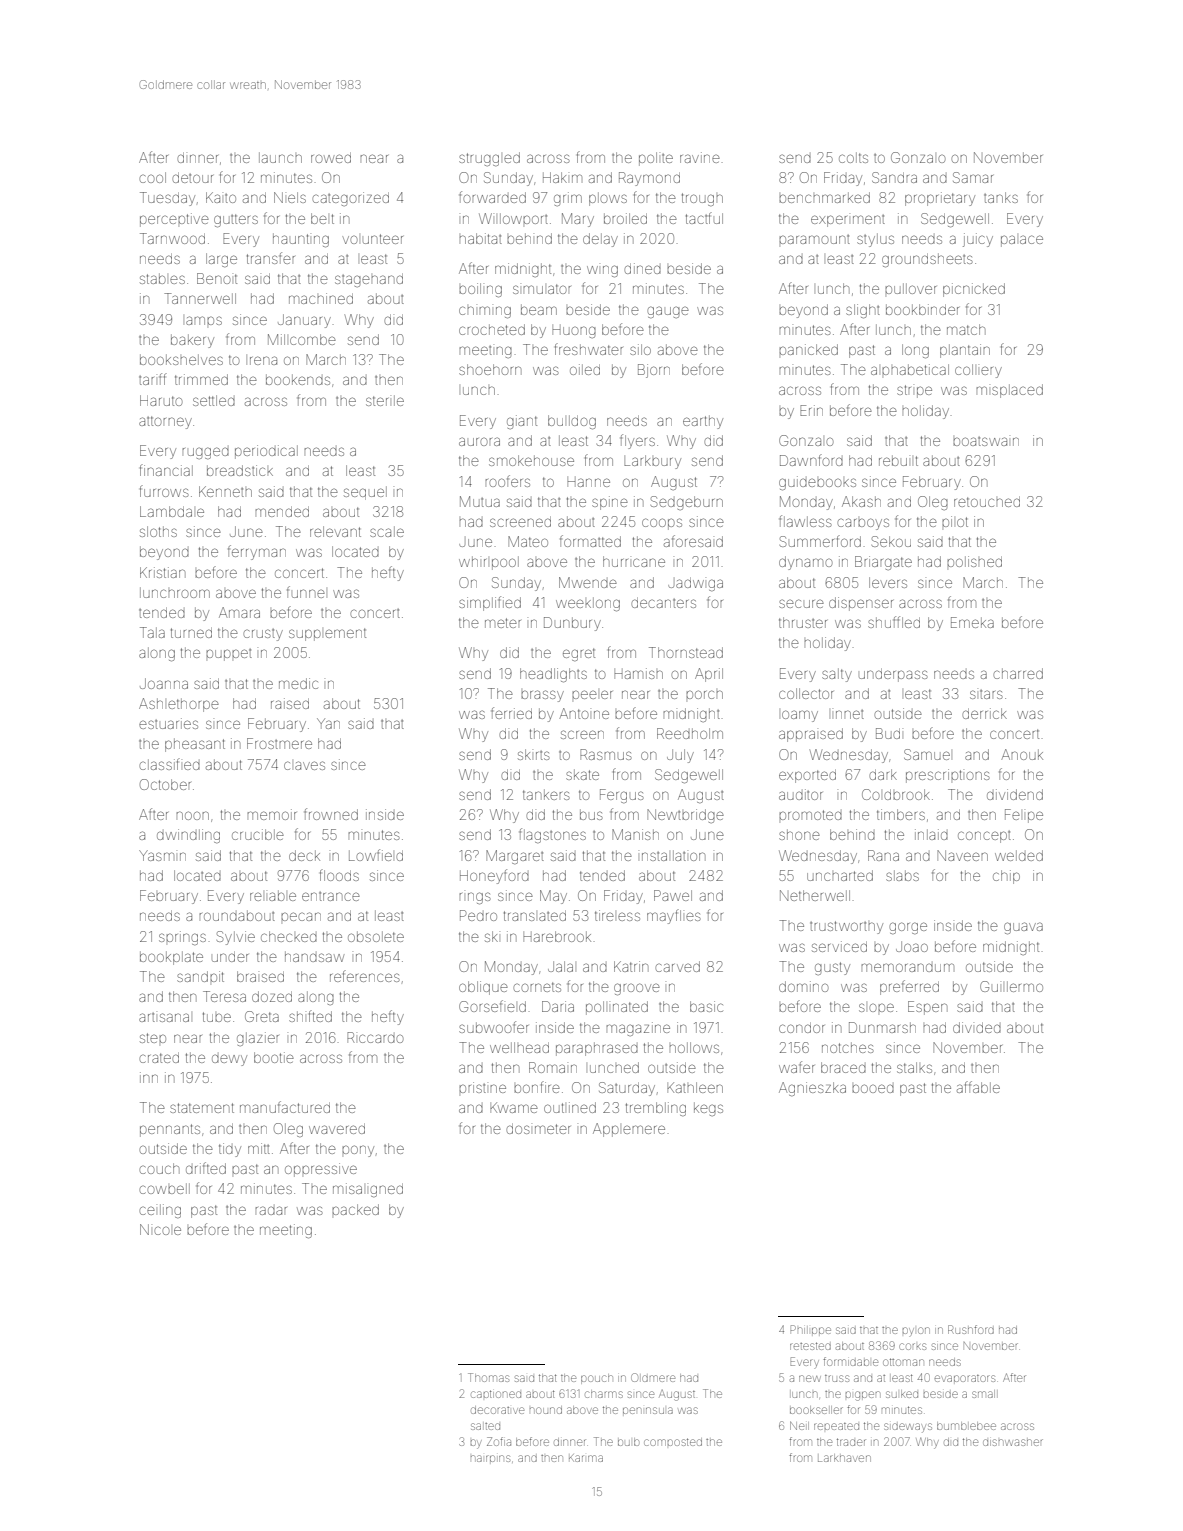  Describe the element at coordinates (167, 199) in the screenshot. I see `Tuesday` at that location.
